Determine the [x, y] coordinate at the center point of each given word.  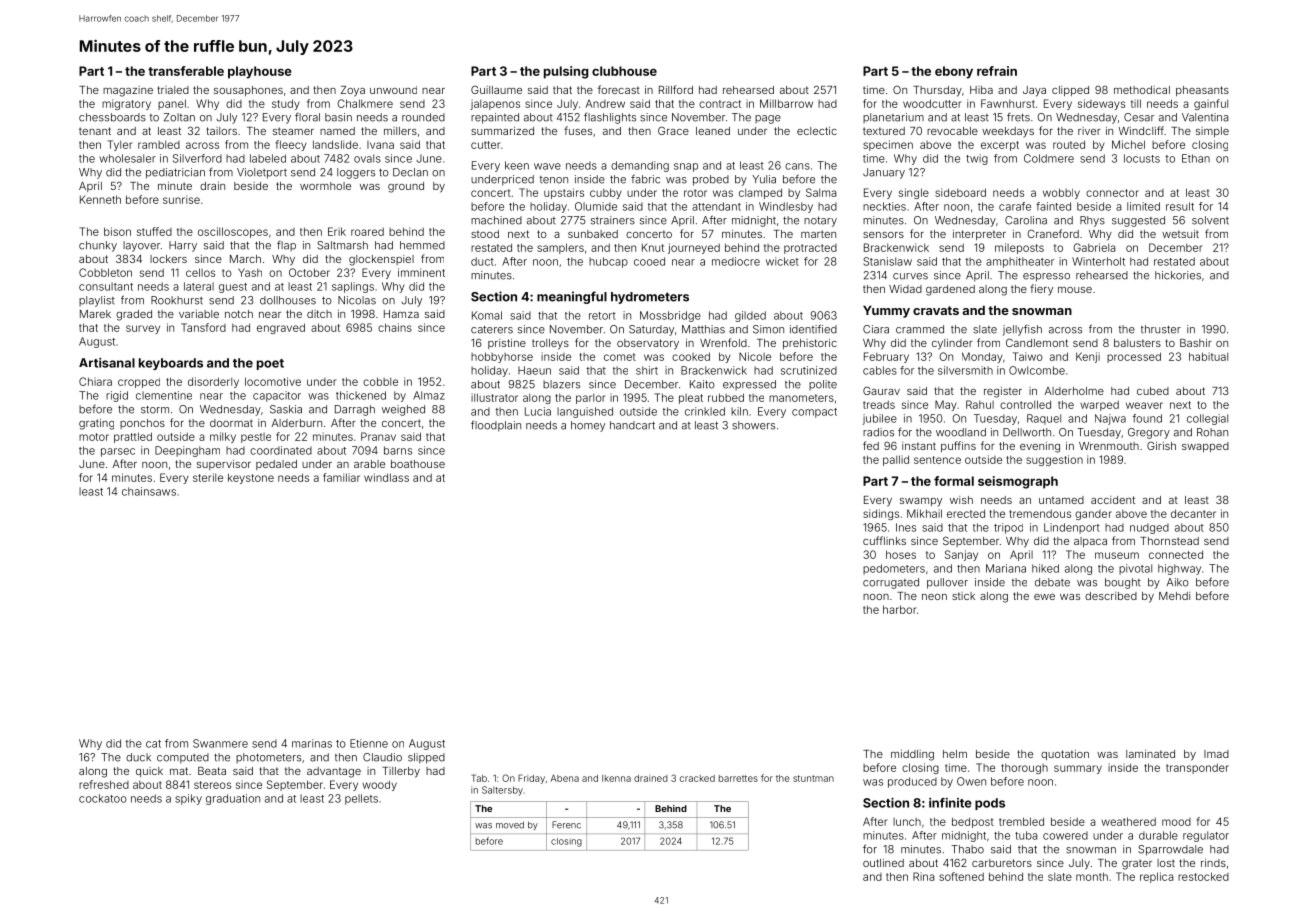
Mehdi [1174, 596]
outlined [883, 863]
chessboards [112, 117]
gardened [950, 290]
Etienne [369, 743]
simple [1212, 132]
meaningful [572, 297]
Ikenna [616, 778]
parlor [591, 399]
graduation [233, 799]
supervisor [224, 465]
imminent [421, 272]
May [946, 405]
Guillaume [496, 90]
